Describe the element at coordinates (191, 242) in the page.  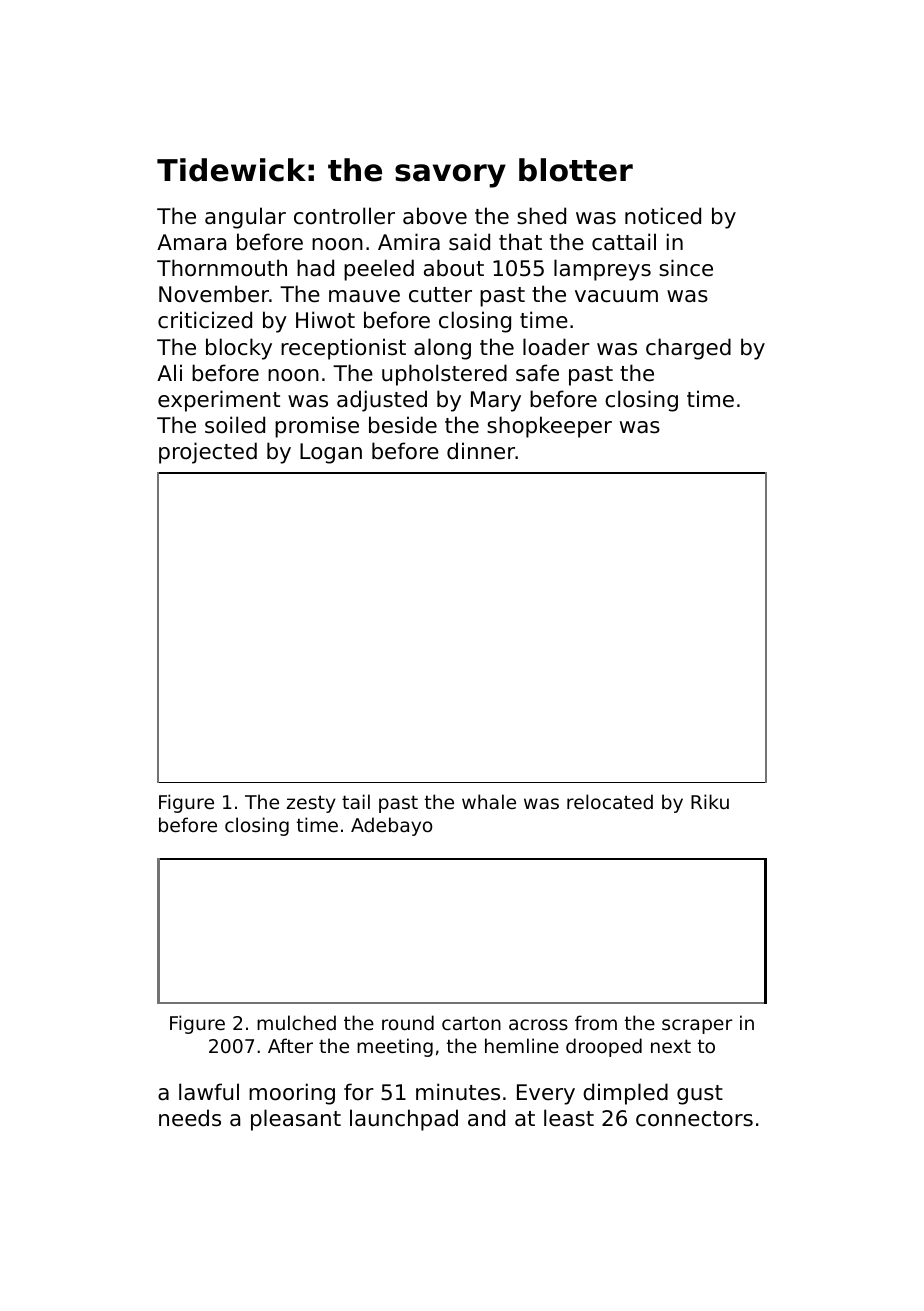
I see `Amara` at that location.
